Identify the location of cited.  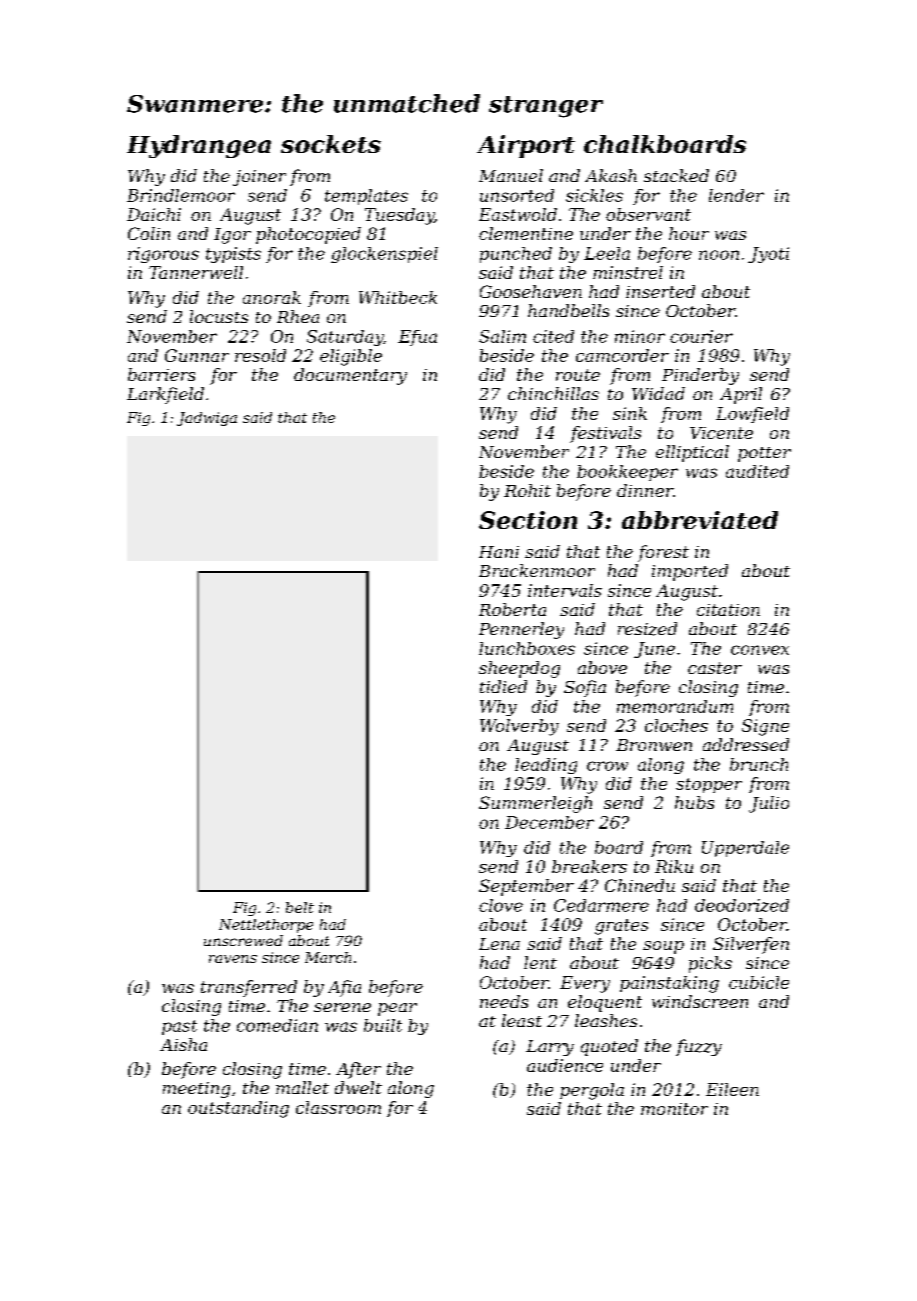
(553, 336).
